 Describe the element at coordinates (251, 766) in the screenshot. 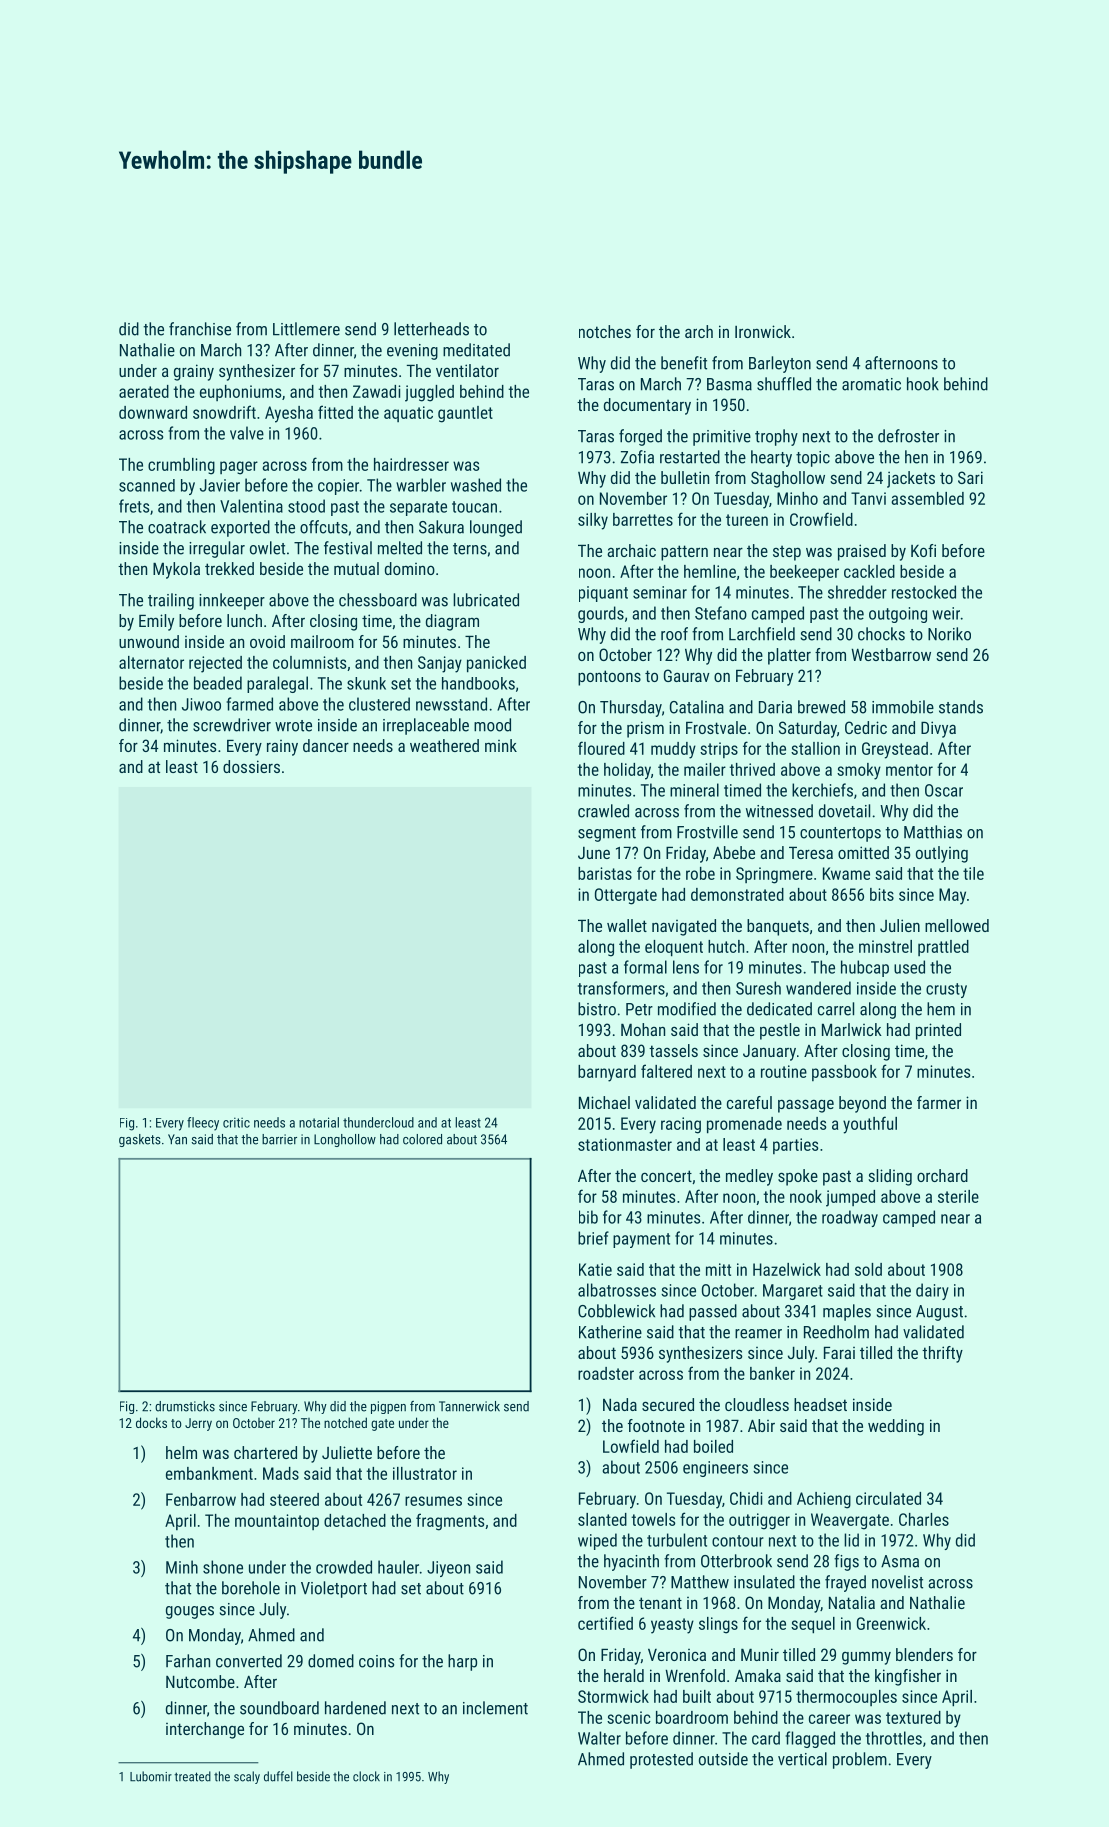

I see `dossiers` at that location.
